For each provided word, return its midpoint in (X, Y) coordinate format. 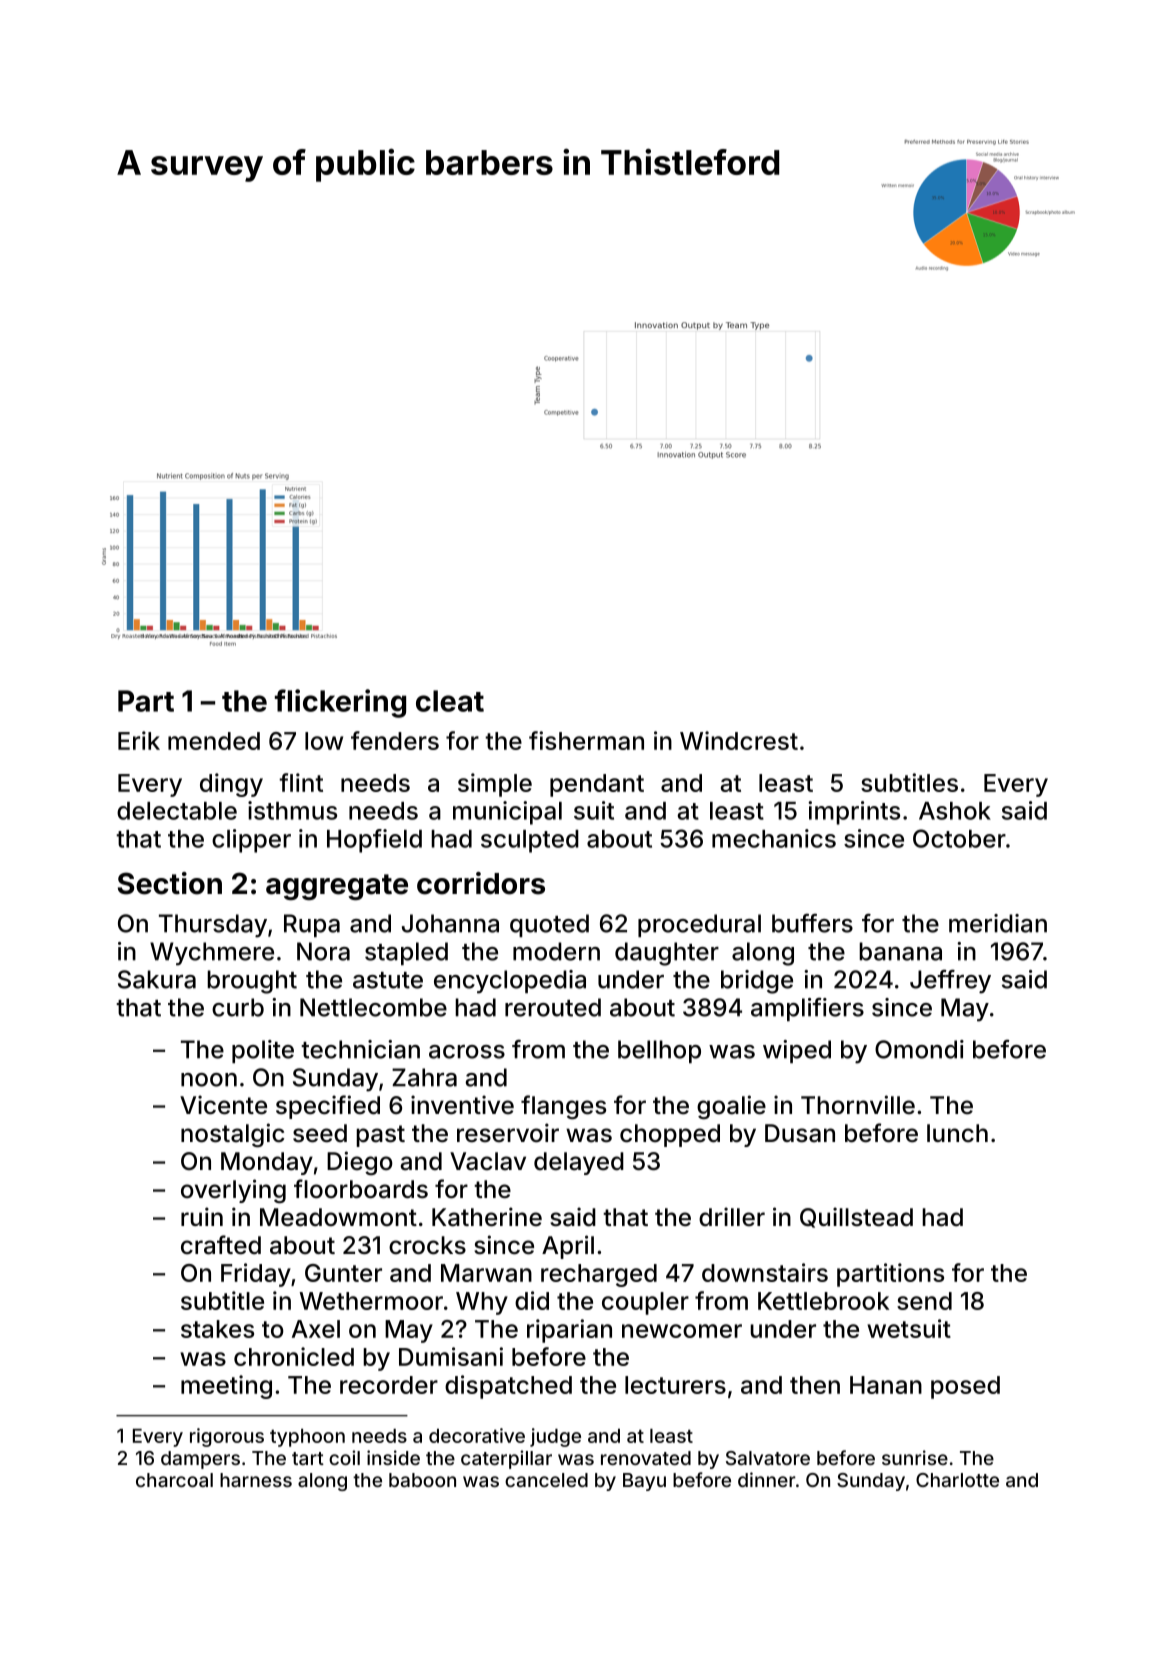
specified (328, 1107)
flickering (340, 703)
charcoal (174, 1480)
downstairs (765, 1272)
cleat (450, 701)
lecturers (675, 1385)
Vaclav (488, 1161)
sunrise (915, 1457)
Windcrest (739, 740)
